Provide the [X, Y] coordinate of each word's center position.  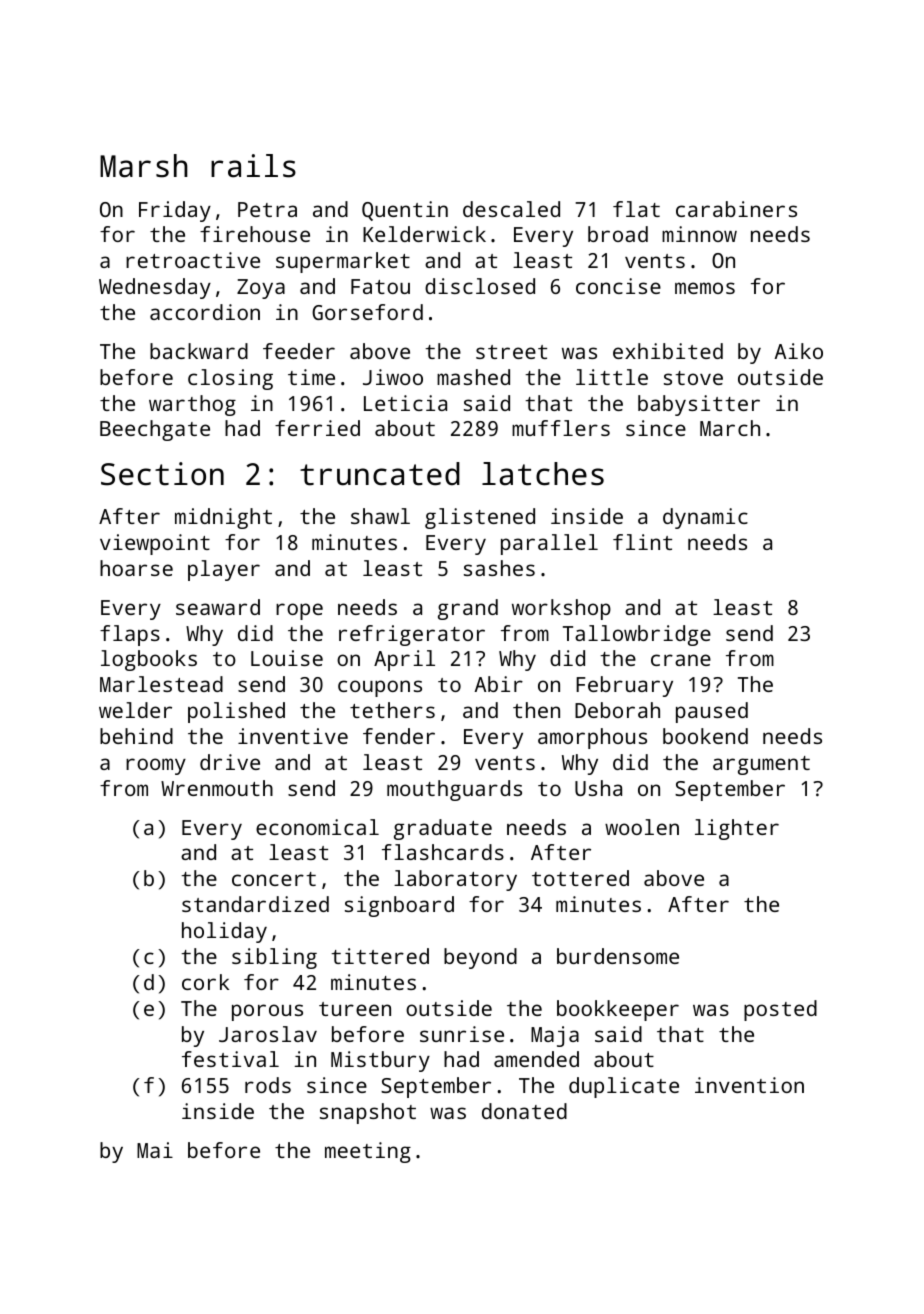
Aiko [799, 351]
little [612, 377]
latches [543, 474]
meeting [368, 1152]
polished [236, 712]
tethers [392, 710]
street [511, 352]
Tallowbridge [637, 635]
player [224, 570]
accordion [205, 312]
